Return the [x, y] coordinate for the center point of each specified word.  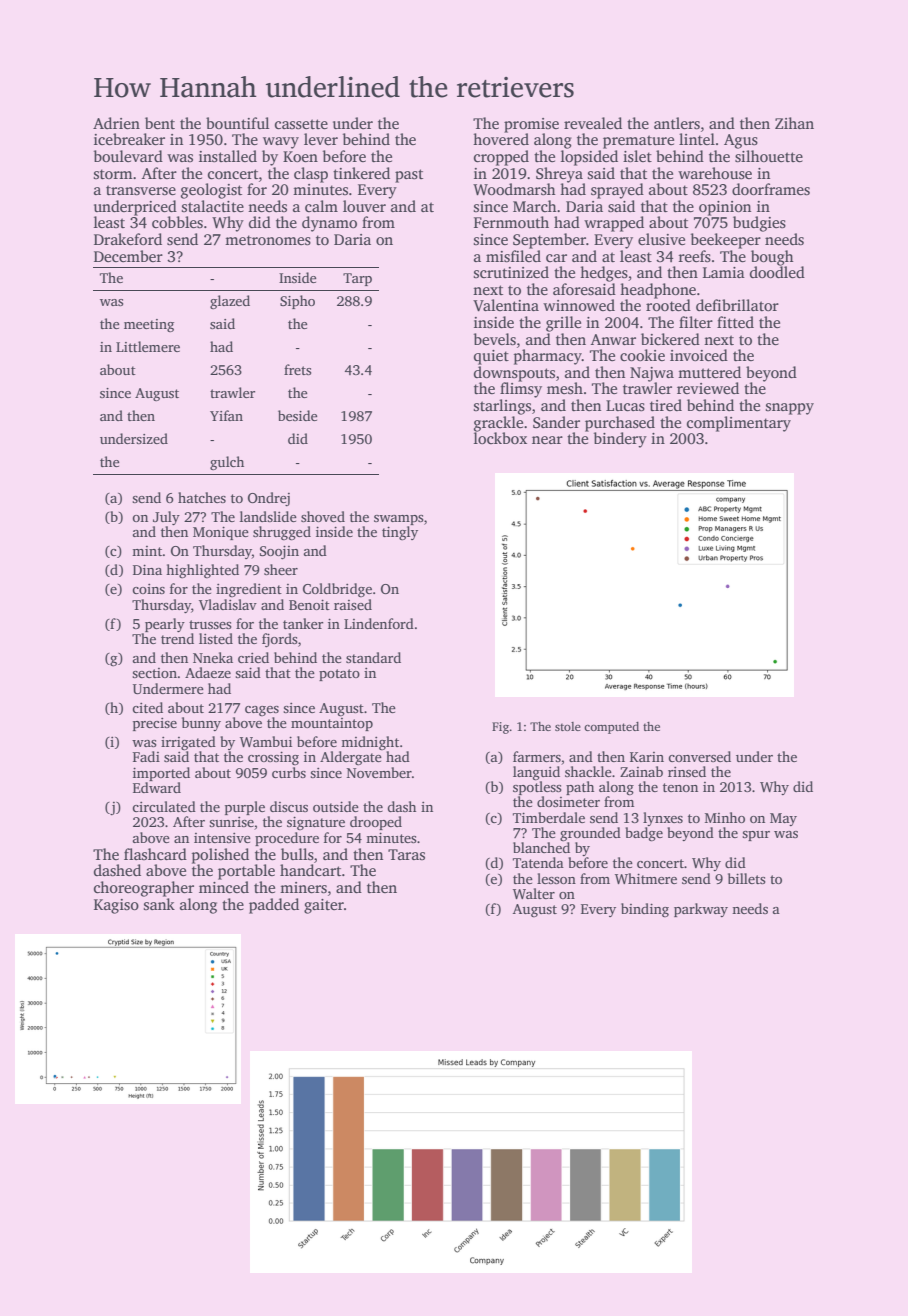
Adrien [116, 123]
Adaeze [208, 672]
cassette [301, 124]
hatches [202, 497]
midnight [370, 743]
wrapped [614, 224]
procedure [287, 839]
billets [747, 878]
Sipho [297, 302]
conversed [699, 756]
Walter [534, 893]
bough [772, 258]
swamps [399, 520]
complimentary [739, 424]
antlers [677, 123]
